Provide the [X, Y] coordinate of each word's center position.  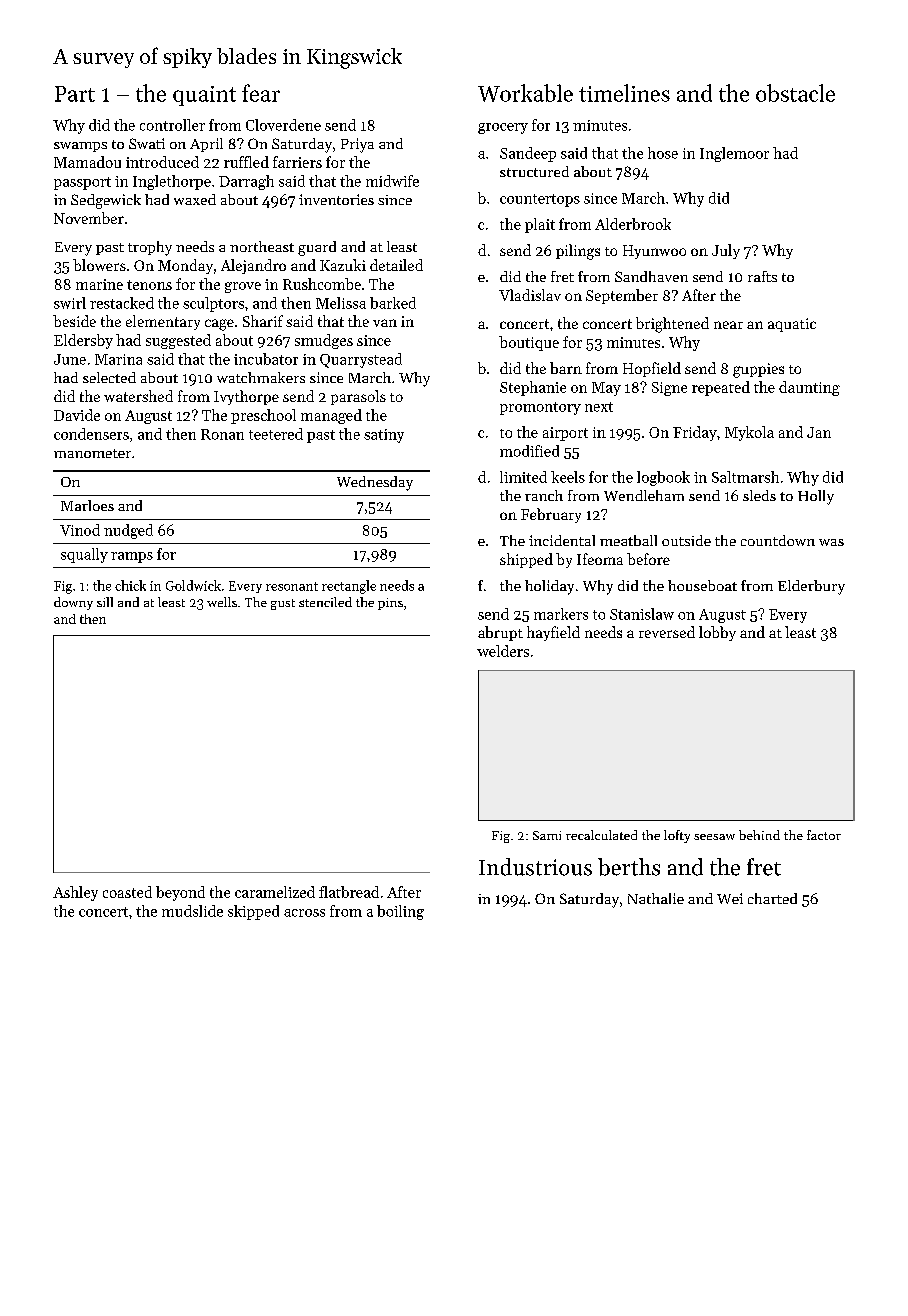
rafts [762, 276]
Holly [816, 497]
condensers [91, 434]
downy [73, 603]
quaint [204, 96]
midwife [392, 181]
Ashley [75, 893]
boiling [400, 912]
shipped [526, 560]
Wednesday [375, 483]
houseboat [702, 585]
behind [759, 835]
